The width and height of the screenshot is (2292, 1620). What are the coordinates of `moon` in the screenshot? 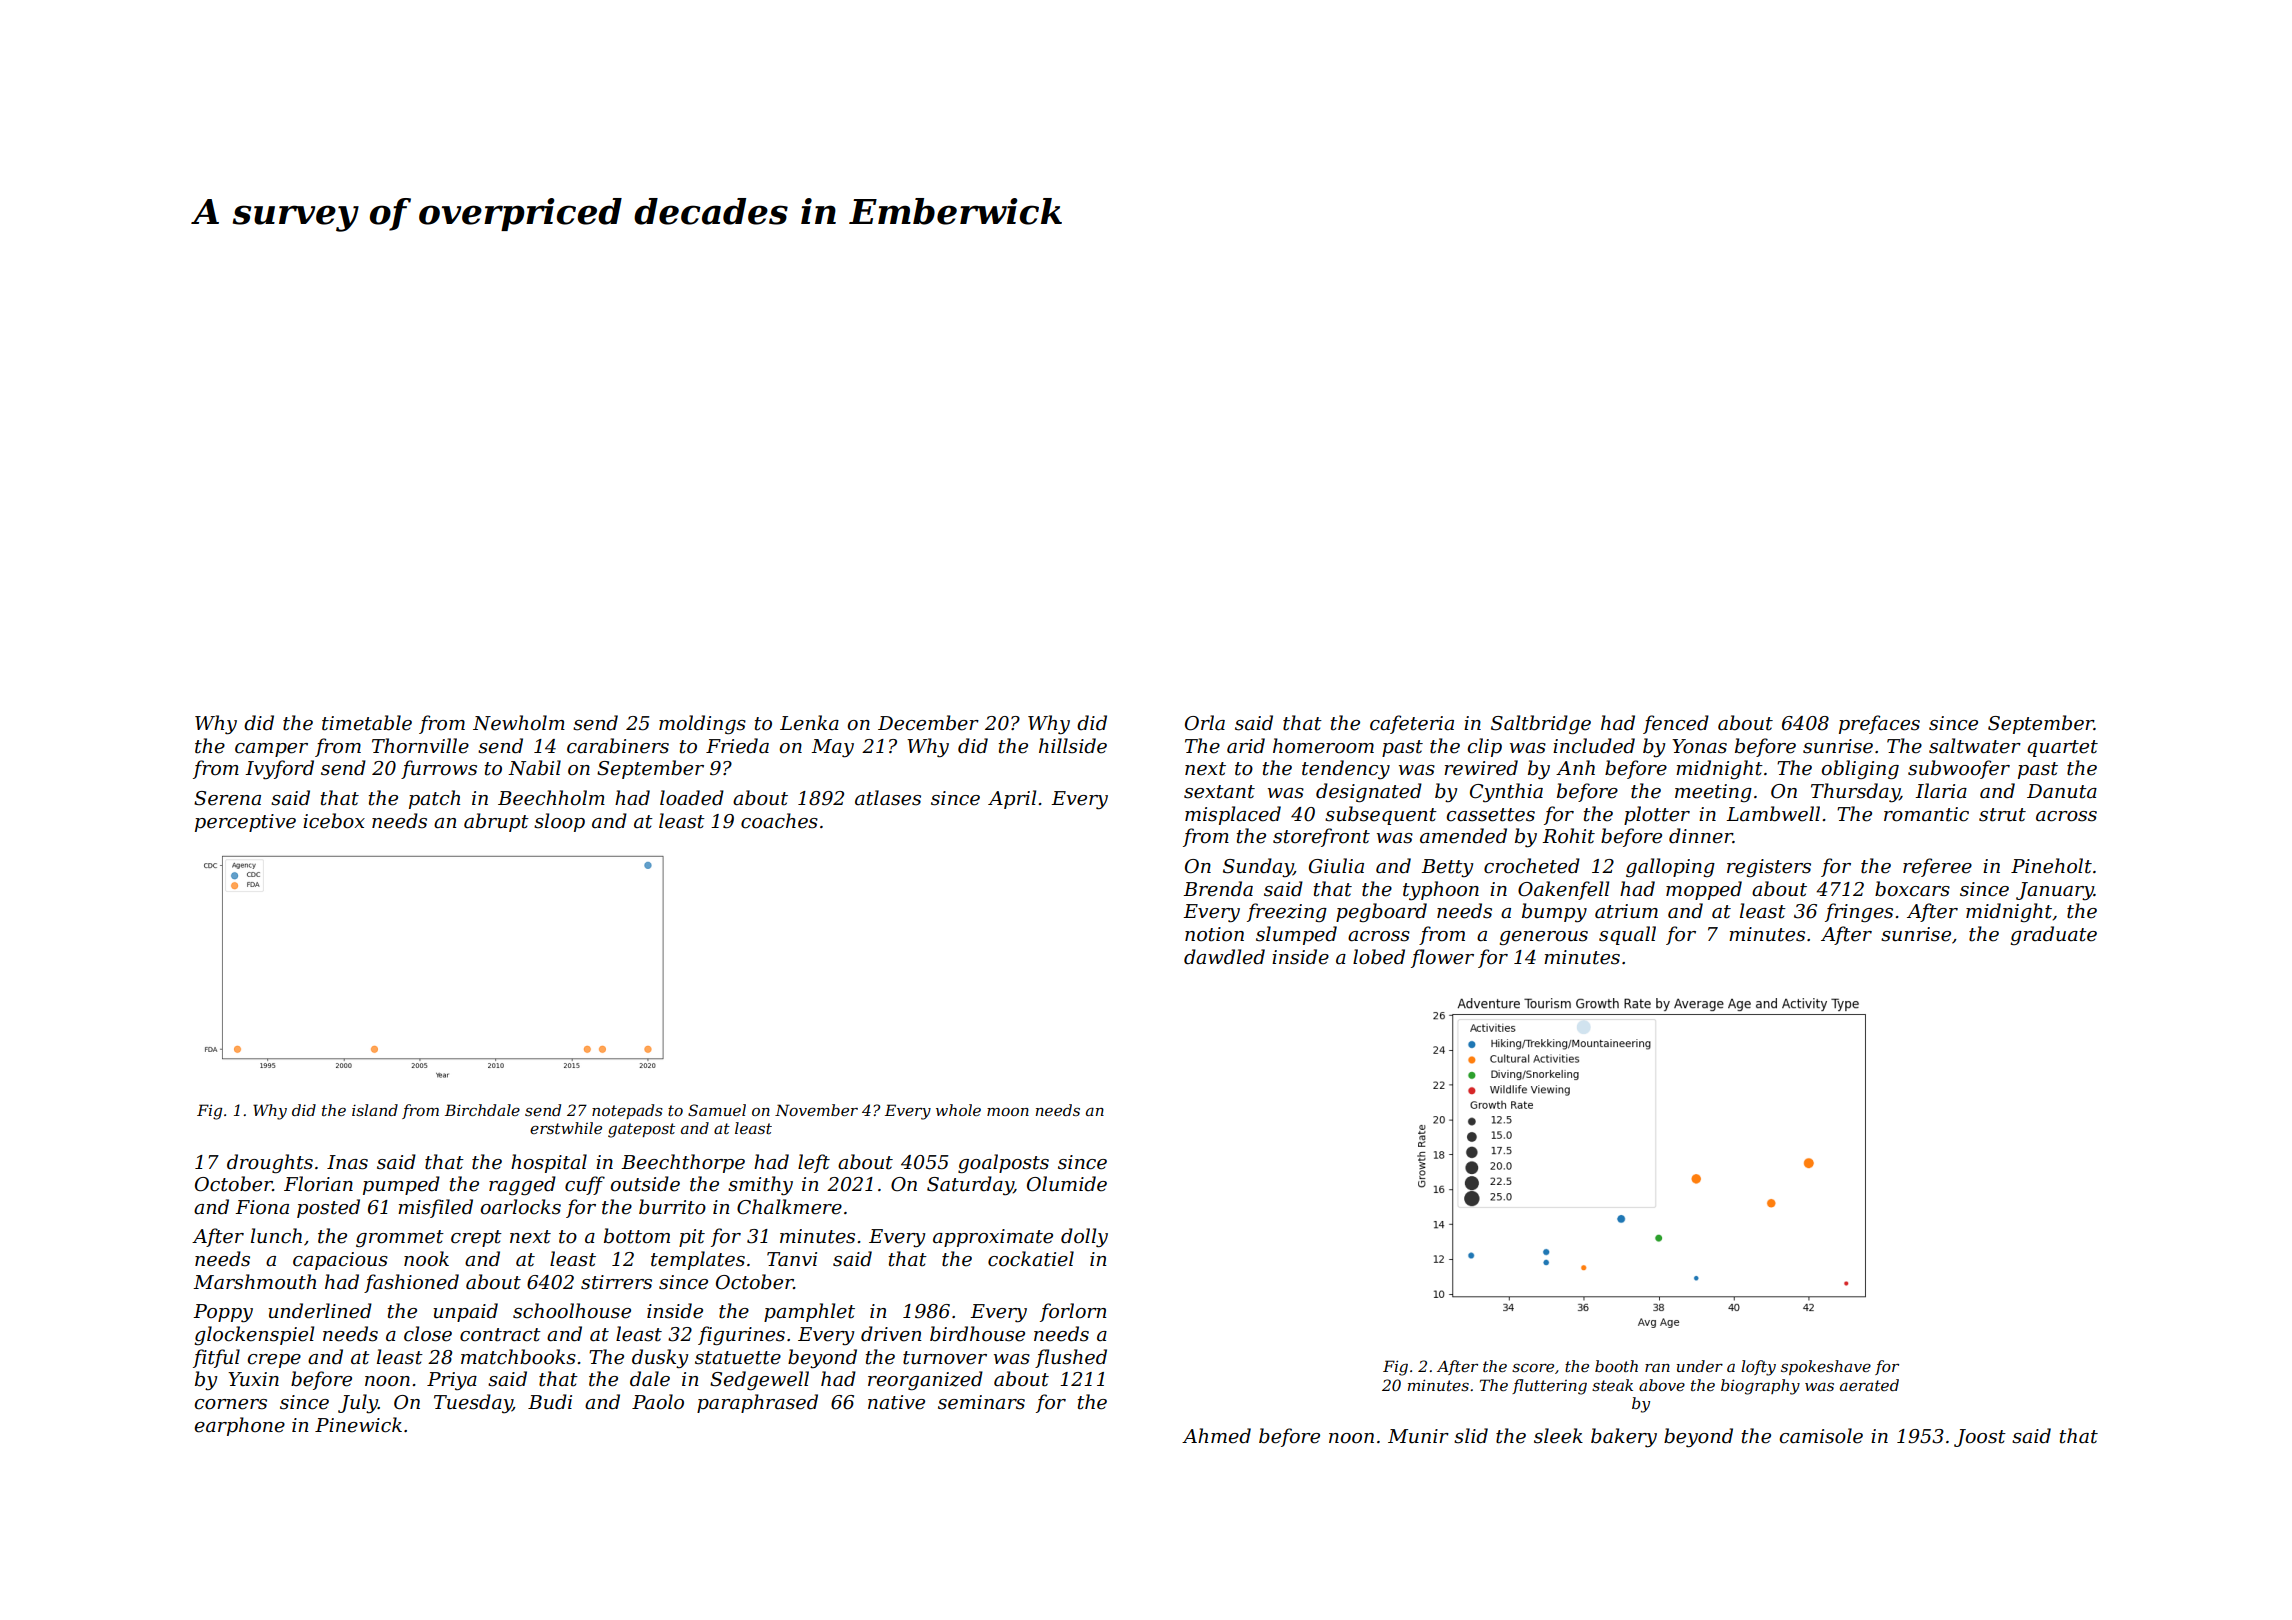 It's located at (1008, 1112).
